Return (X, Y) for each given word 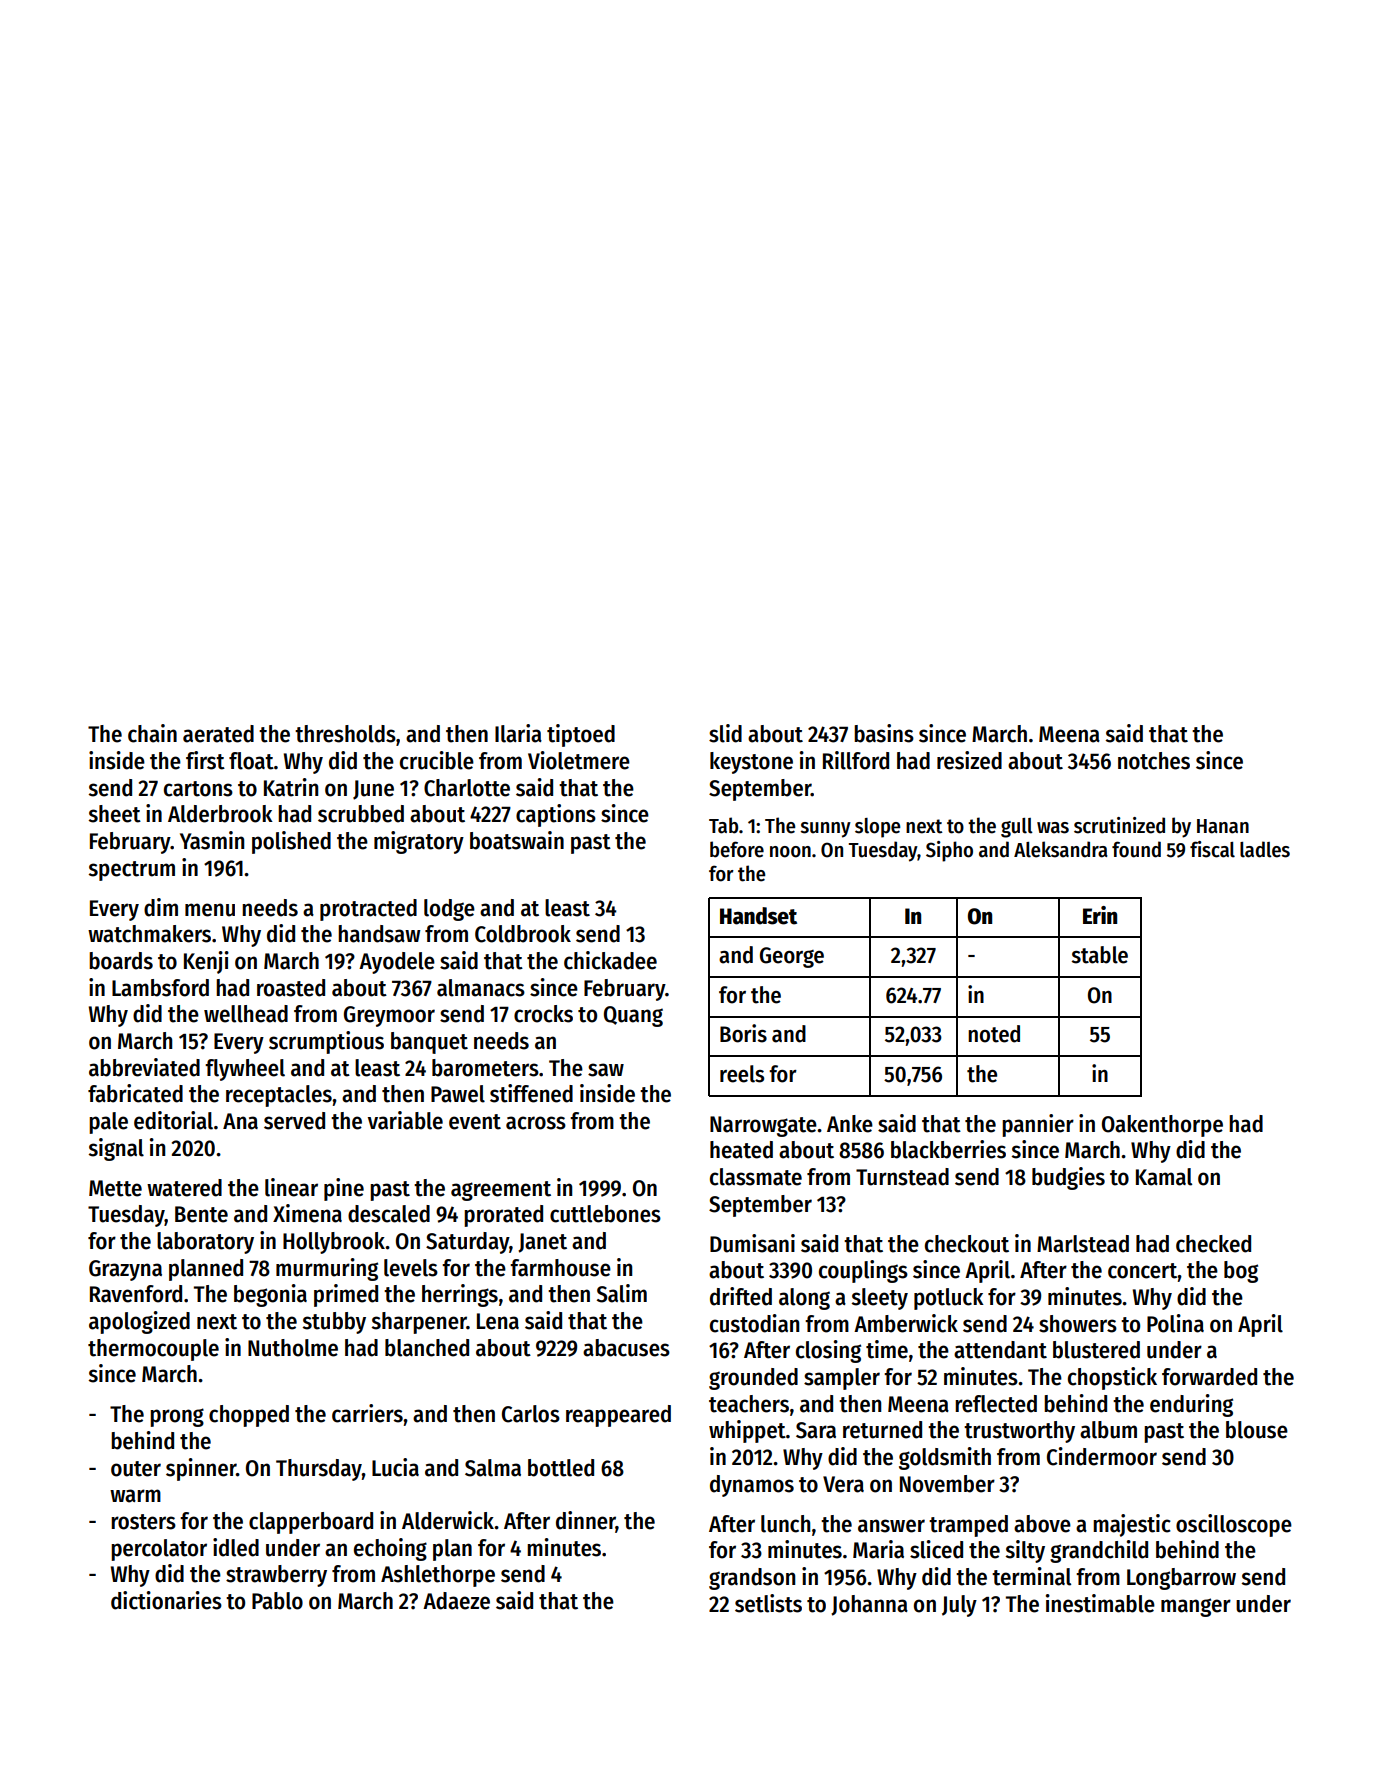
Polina (1175, 1323)
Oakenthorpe (1162, 1126)
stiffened (531, 1093)
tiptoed (581, 735)
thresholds (345, 734)
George (792, 957)
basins (884, 733)
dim (161, 907)
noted (994, 1034)
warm (135, 1496)
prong (177, 1417)
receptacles (279, 1096)
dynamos (752, 1486)
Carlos (531, 1414)
